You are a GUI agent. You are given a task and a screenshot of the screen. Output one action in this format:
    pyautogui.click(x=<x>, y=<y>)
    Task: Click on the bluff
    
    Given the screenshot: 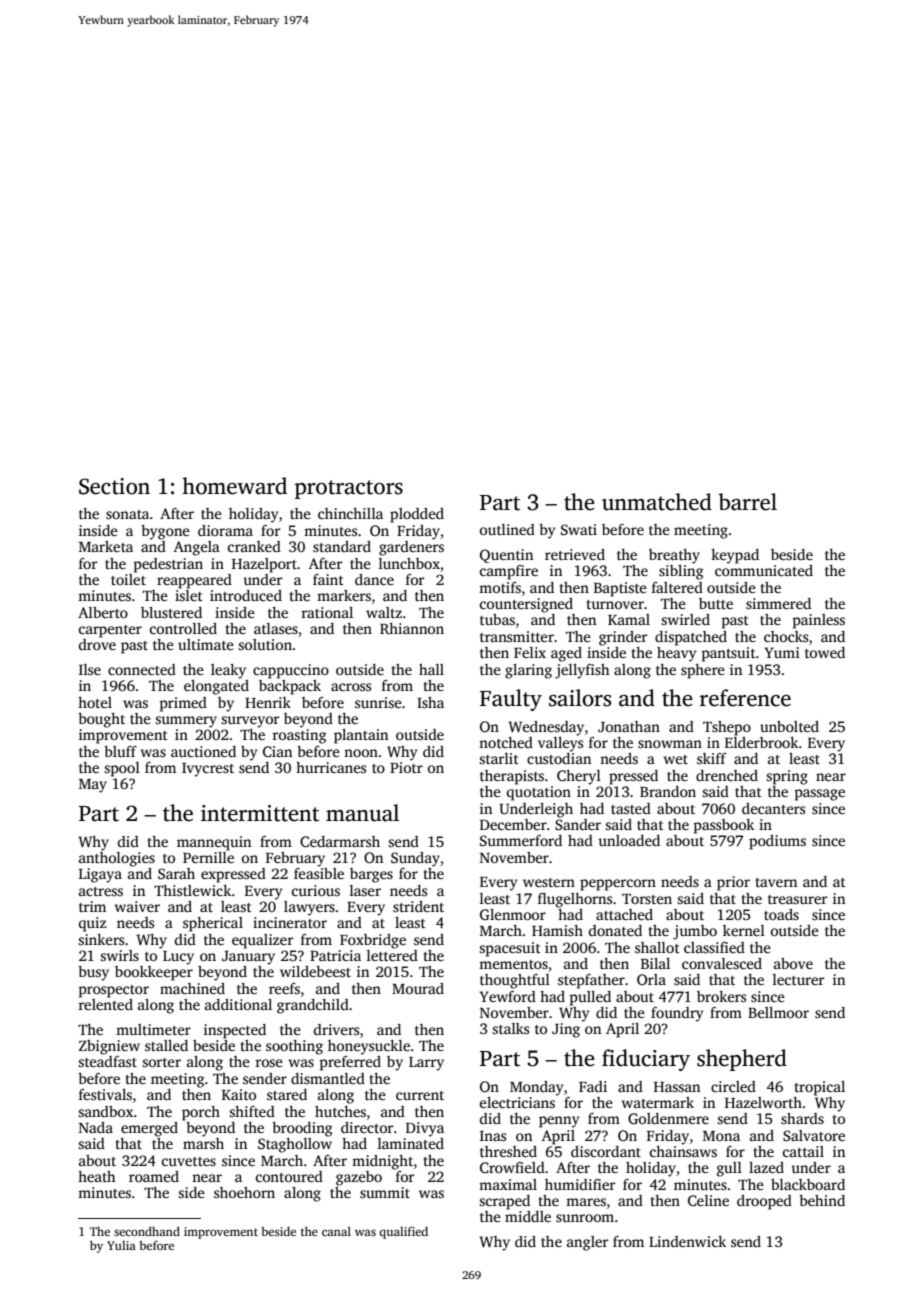 What is the action you would take?
    pyautogui.click(x=120, y=751)
